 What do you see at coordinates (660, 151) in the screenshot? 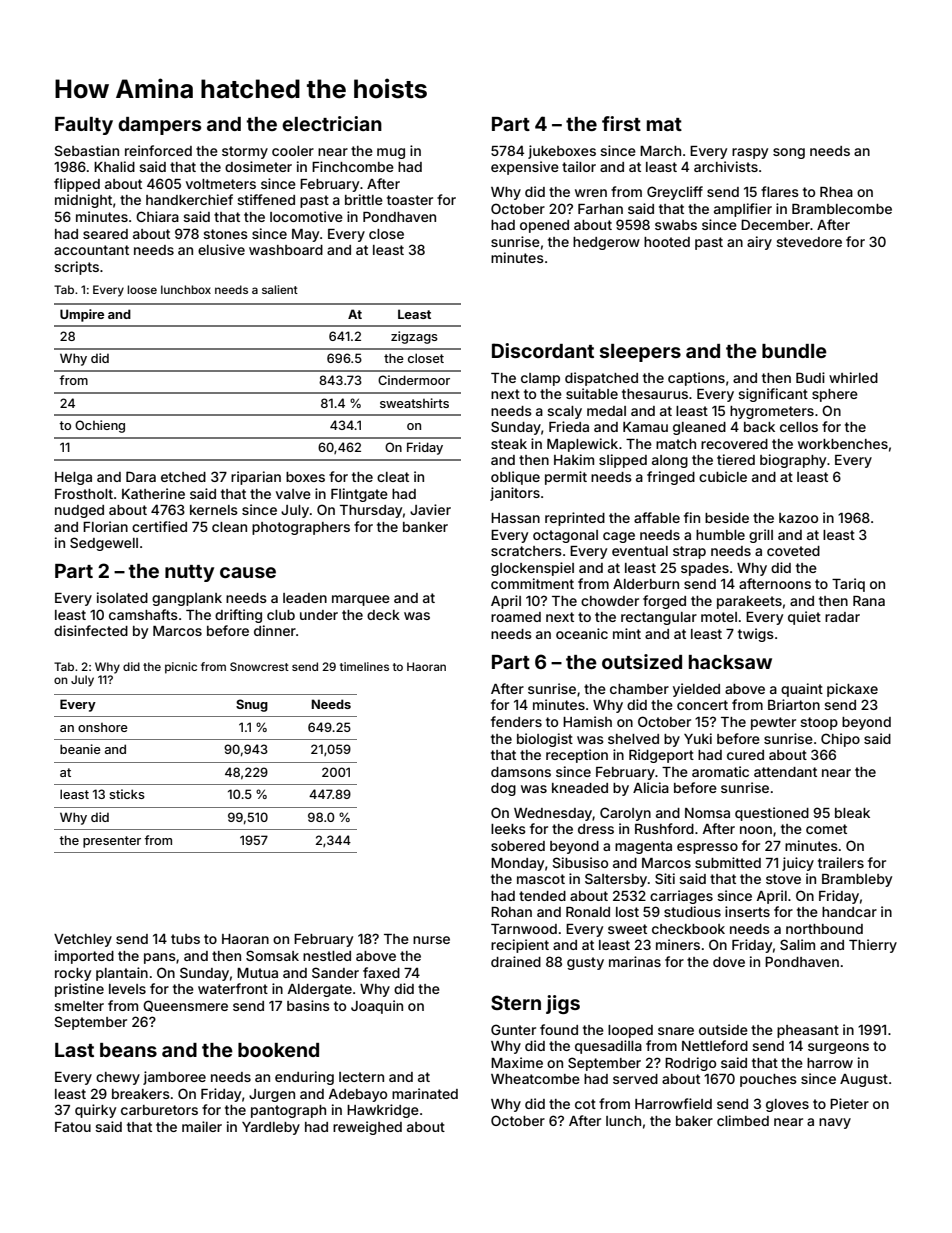
I see `March` at bounding box center [660, 151].
